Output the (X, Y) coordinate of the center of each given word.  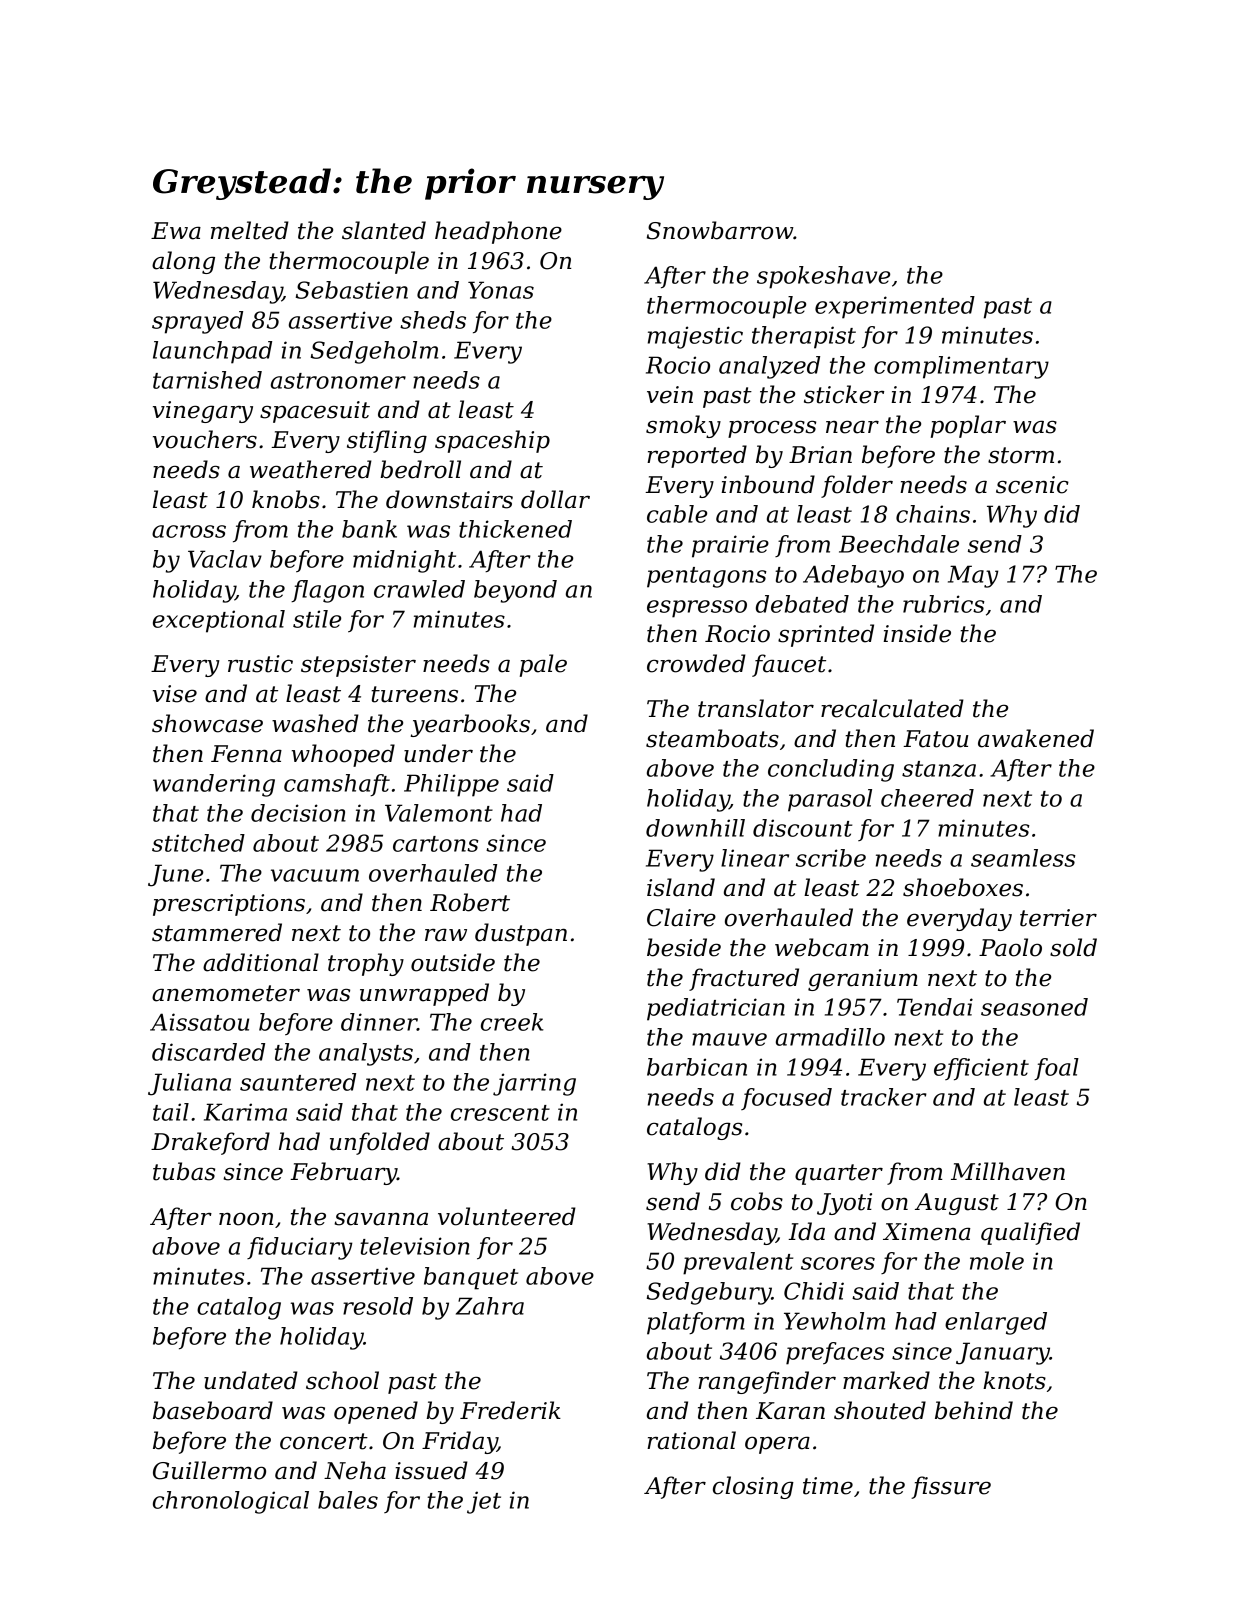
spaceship (492, 441)
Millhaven (1008, 1171)
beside (684, 947)
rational (691, 1440)
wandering (214, 785)
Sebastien (352, 290)
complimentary (961, 367)
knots (1014, 1380)
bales (348, 1500)
